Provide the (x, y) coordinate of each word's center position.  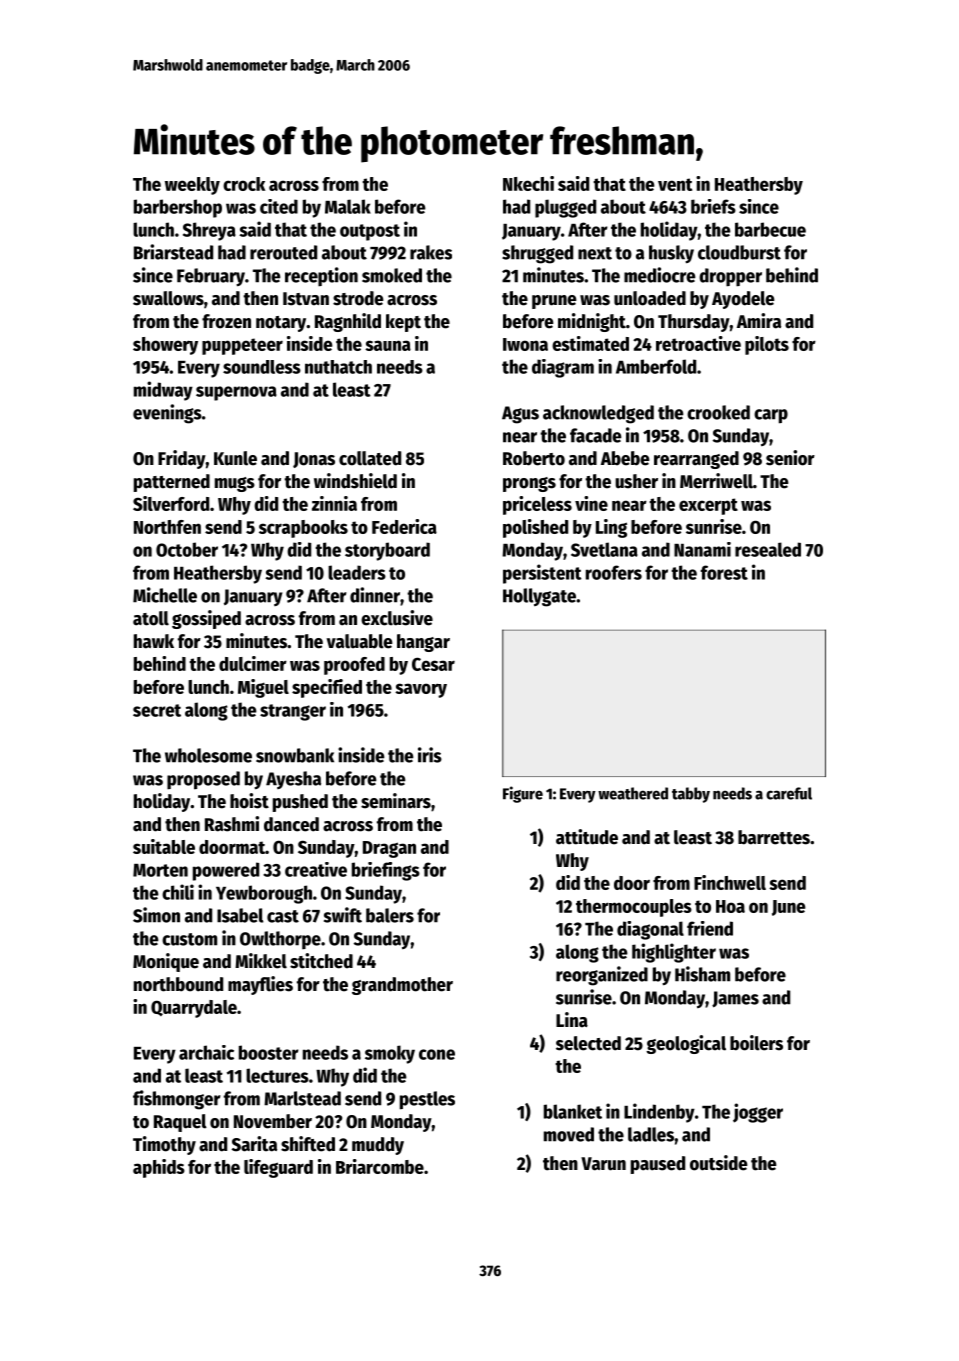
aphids (159, 1168)
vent (675, 184)
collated (370, 458)
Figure (523, 794)
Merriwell (716, 481)
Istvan (306, 299)
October (187, 549)
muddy (378, 1146)
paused (658, 1165)
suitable (164, 846)
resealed (768, 549)
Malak (348, 206)
